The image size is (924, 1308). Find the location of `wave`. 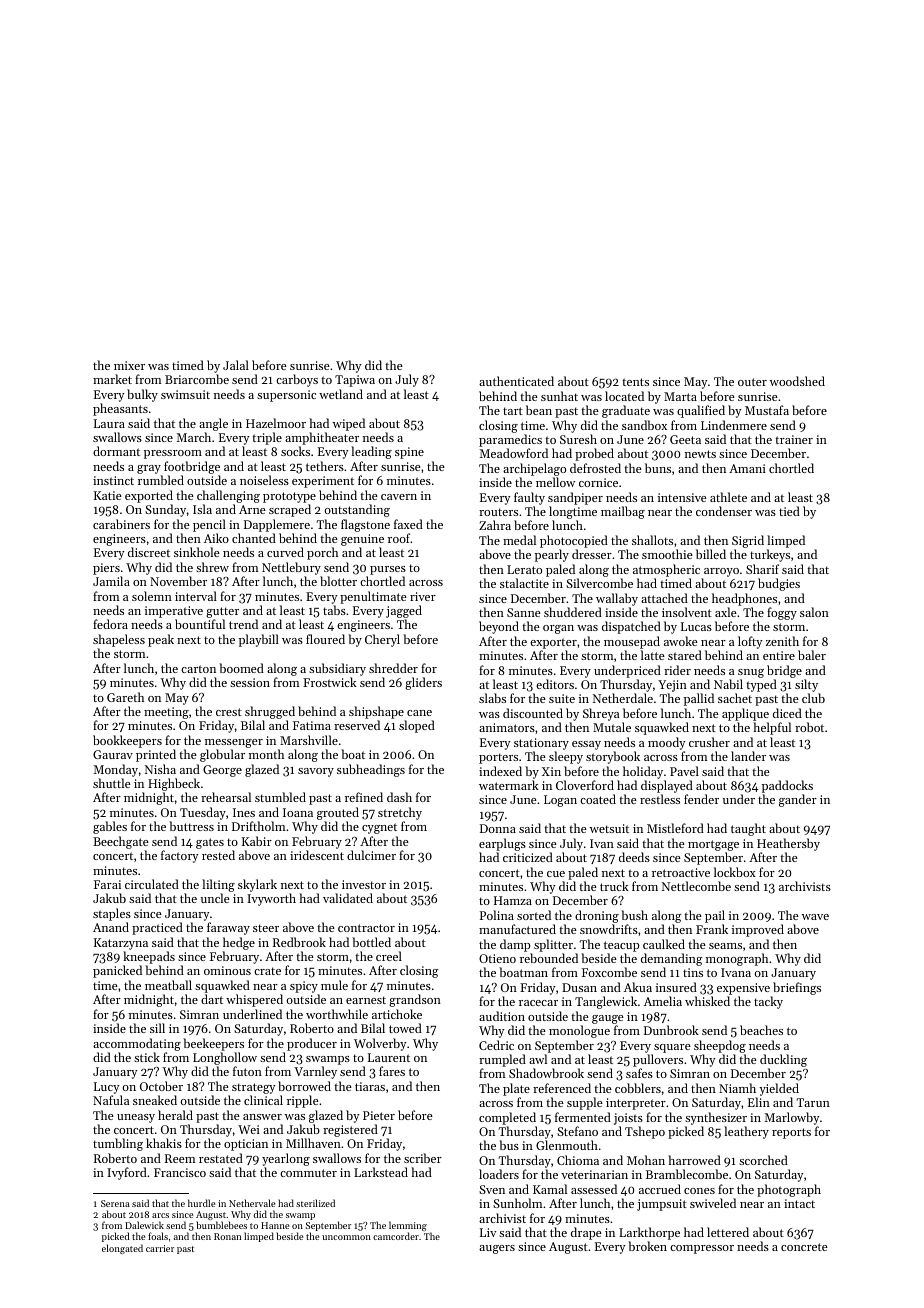

wave is located at coordinates (815, 917).
